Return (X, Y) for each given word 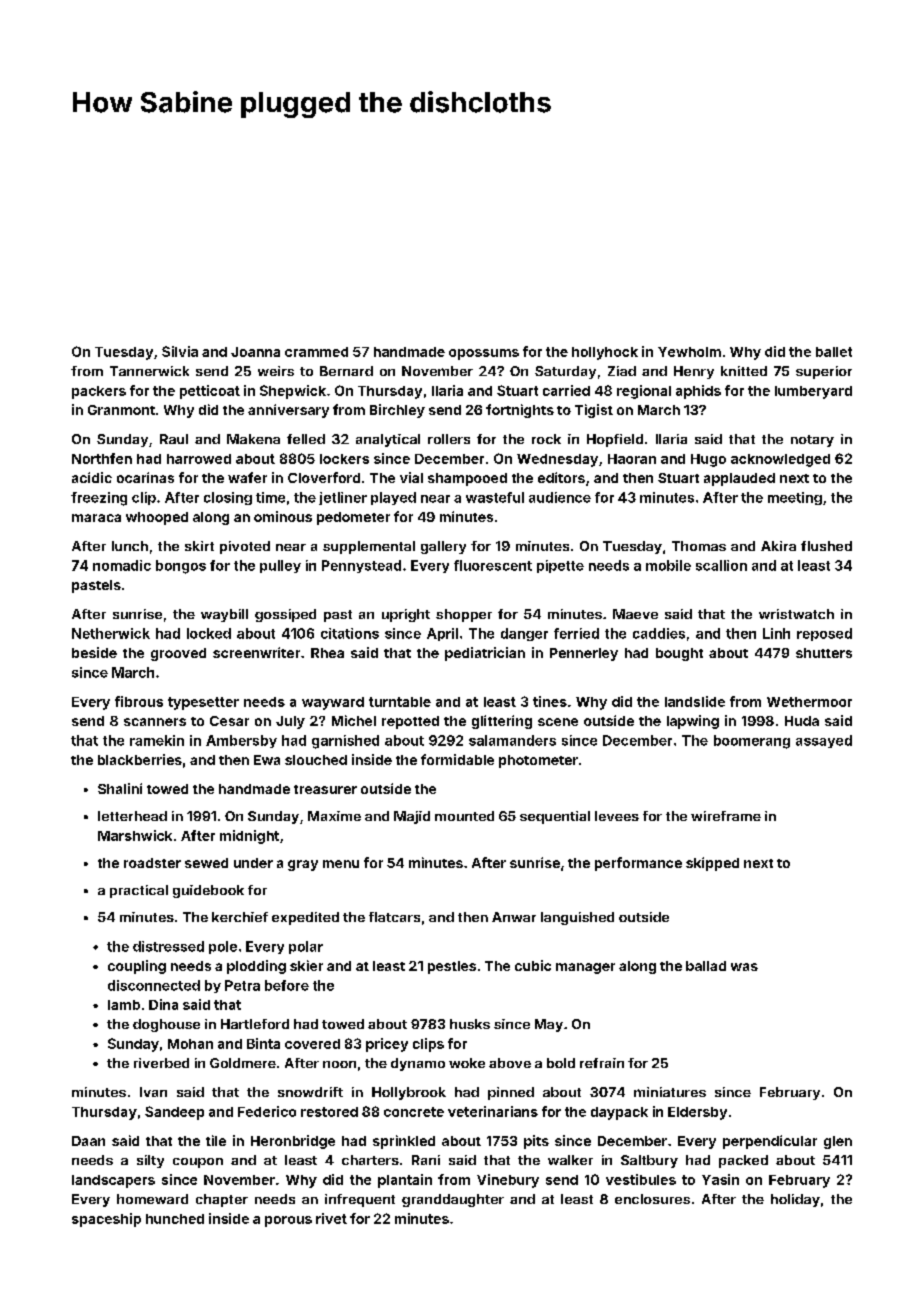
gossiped (285, 615)
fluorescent (493, 565)
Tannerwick (149, 371)
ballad (706, 966)
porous (288, 1221)
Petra (242, 985)
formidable (457, 759)
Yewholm (689, 352)
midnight (249, 837)
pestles (452, 967)
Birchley (397, 411)
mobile (668, 565)
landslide (695, 701)
